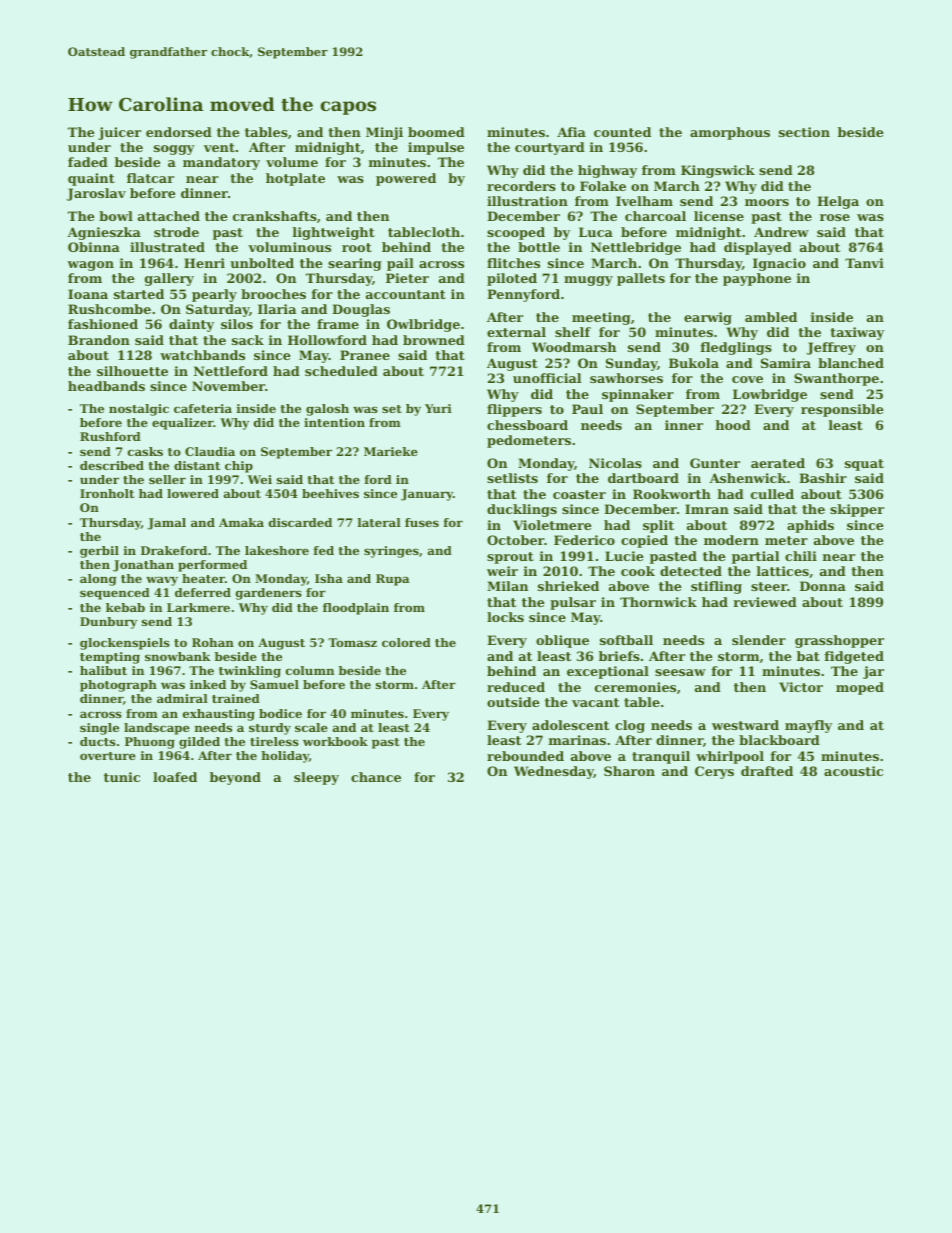 Image resolution: width=952 pixels, height=1233 pixels. What do you see at coordinates (779, 740) in the screenshot?
I see `blackboard` at bounding box center [779, 740].
